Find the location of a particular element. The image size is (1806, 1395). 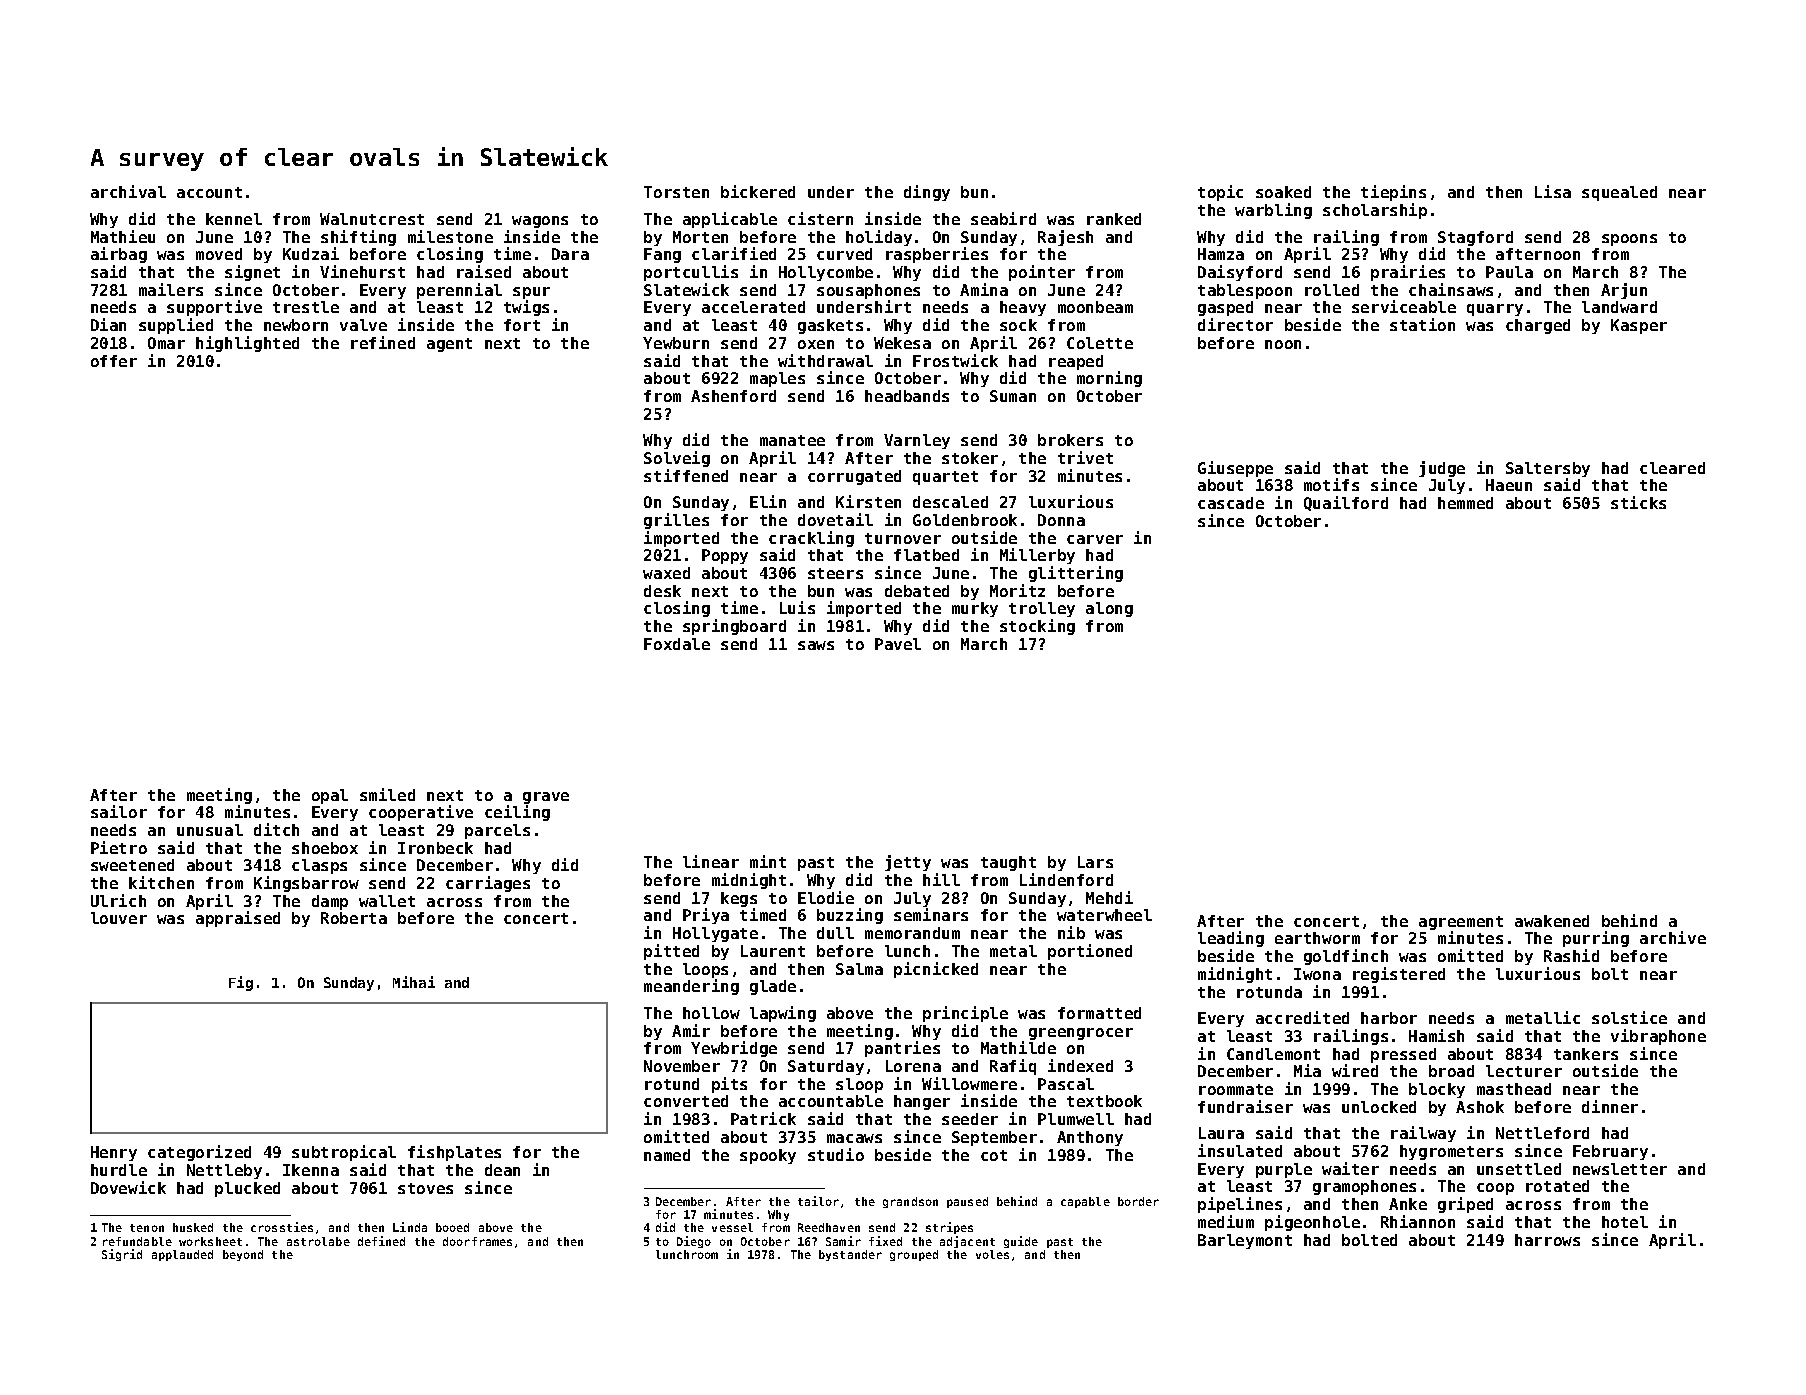

ditch is located at coordinates (276, 829).
